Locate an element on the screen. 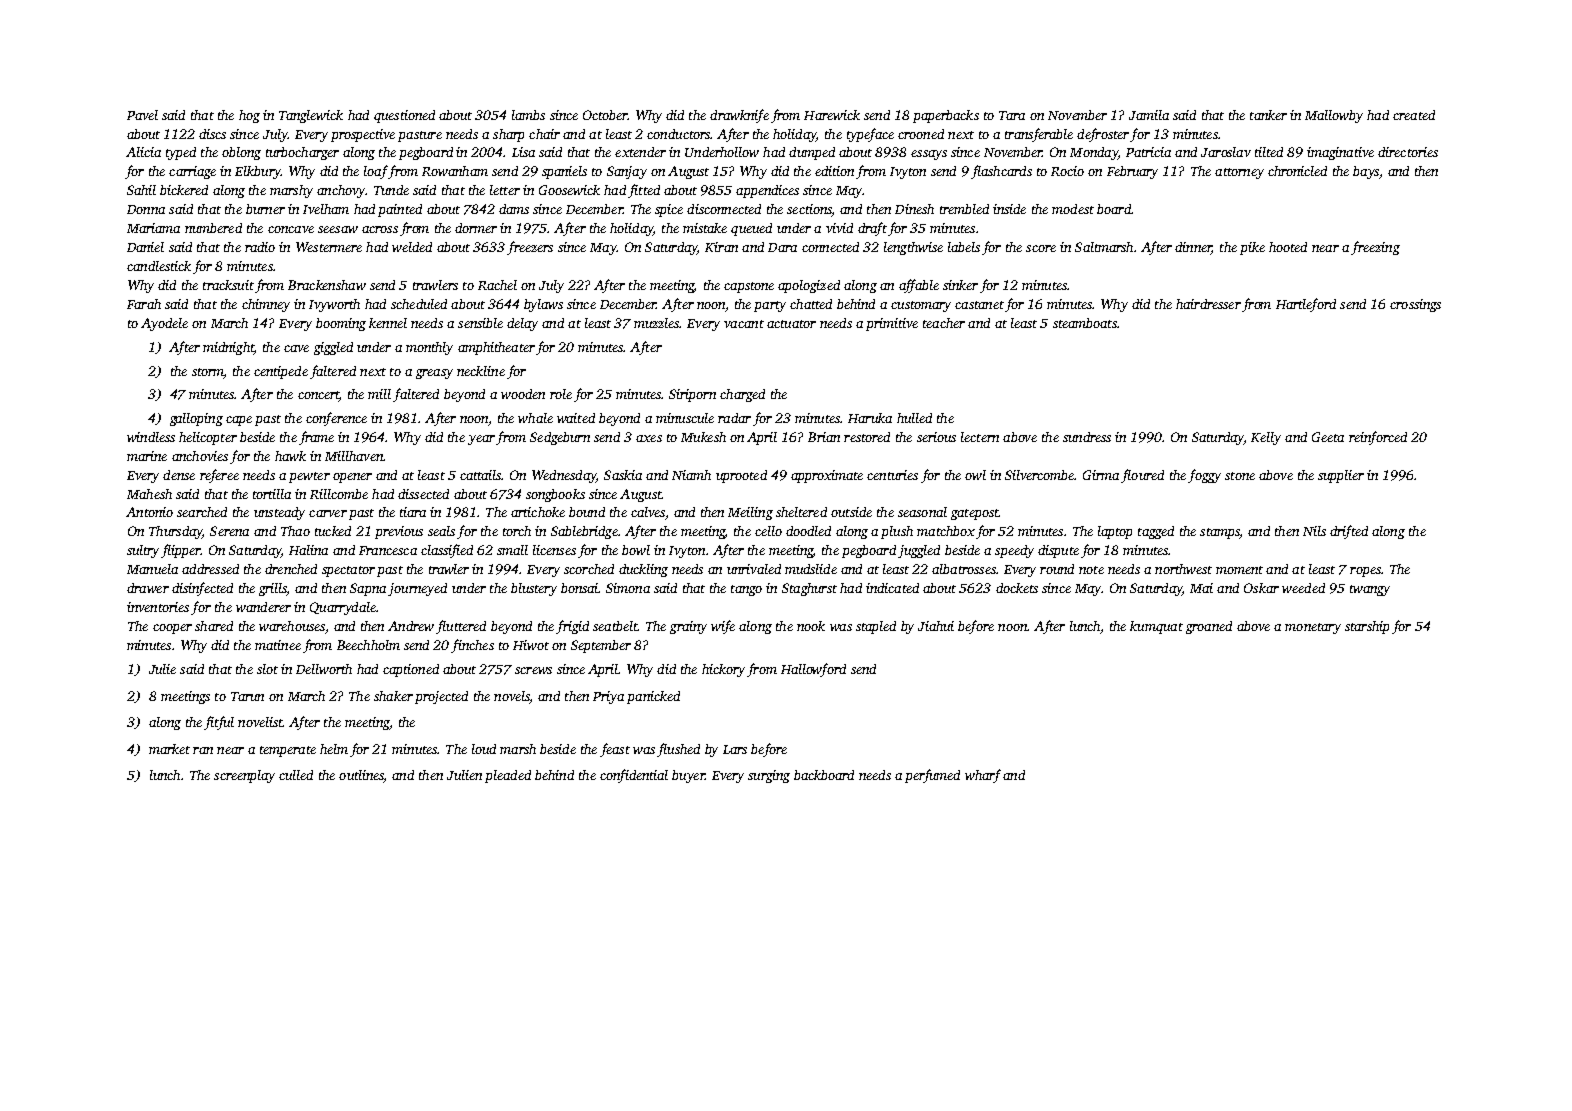  tanker is located at coordinates (1268, 115).
